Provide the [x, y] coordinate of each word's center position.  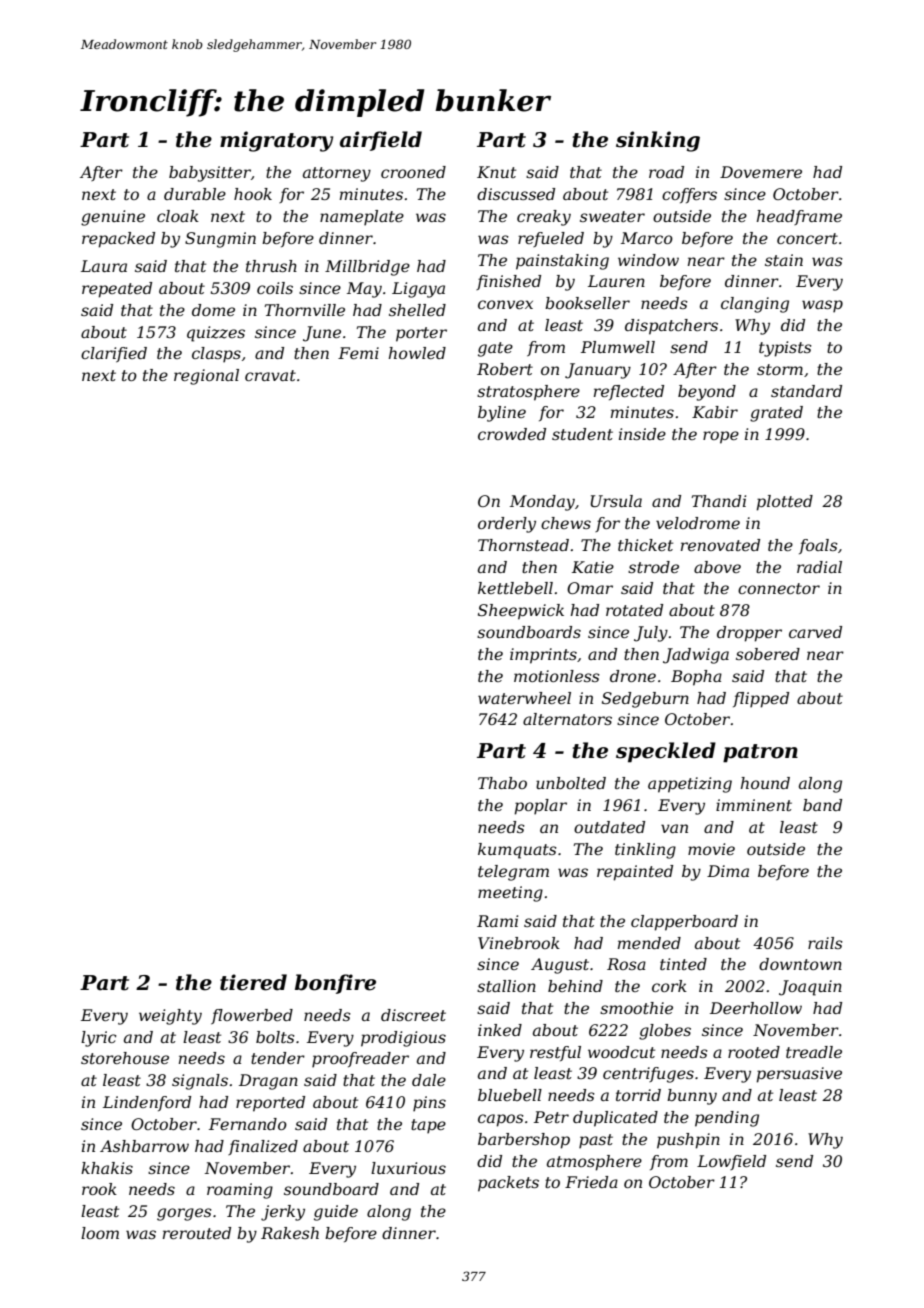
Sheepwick [521, 612]
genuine [113, 218]
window [648, 260]
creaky [544, 218]
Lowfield [731, 1162]
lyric [99, 1039]
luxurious [408, 1168]
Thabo [502, 783]
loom [100, 1233]
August [560, 966]
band [822, 805]
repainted [635, 873]
